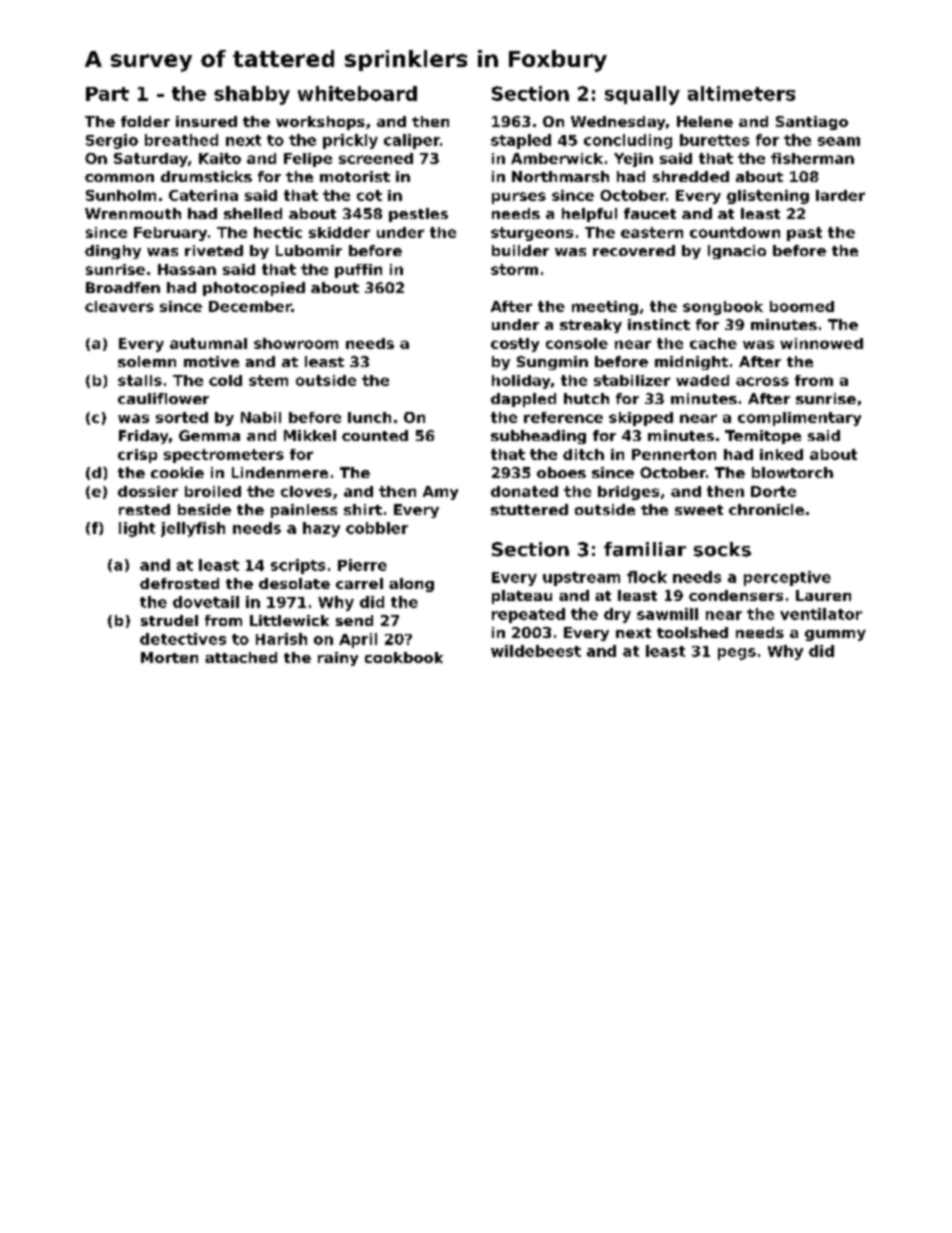 The width and height of the screenshot is (952, 1233). What do you see at coordinates (375, 435) in the screenshot?
I see `counted` at bounding box center [375, 435].
